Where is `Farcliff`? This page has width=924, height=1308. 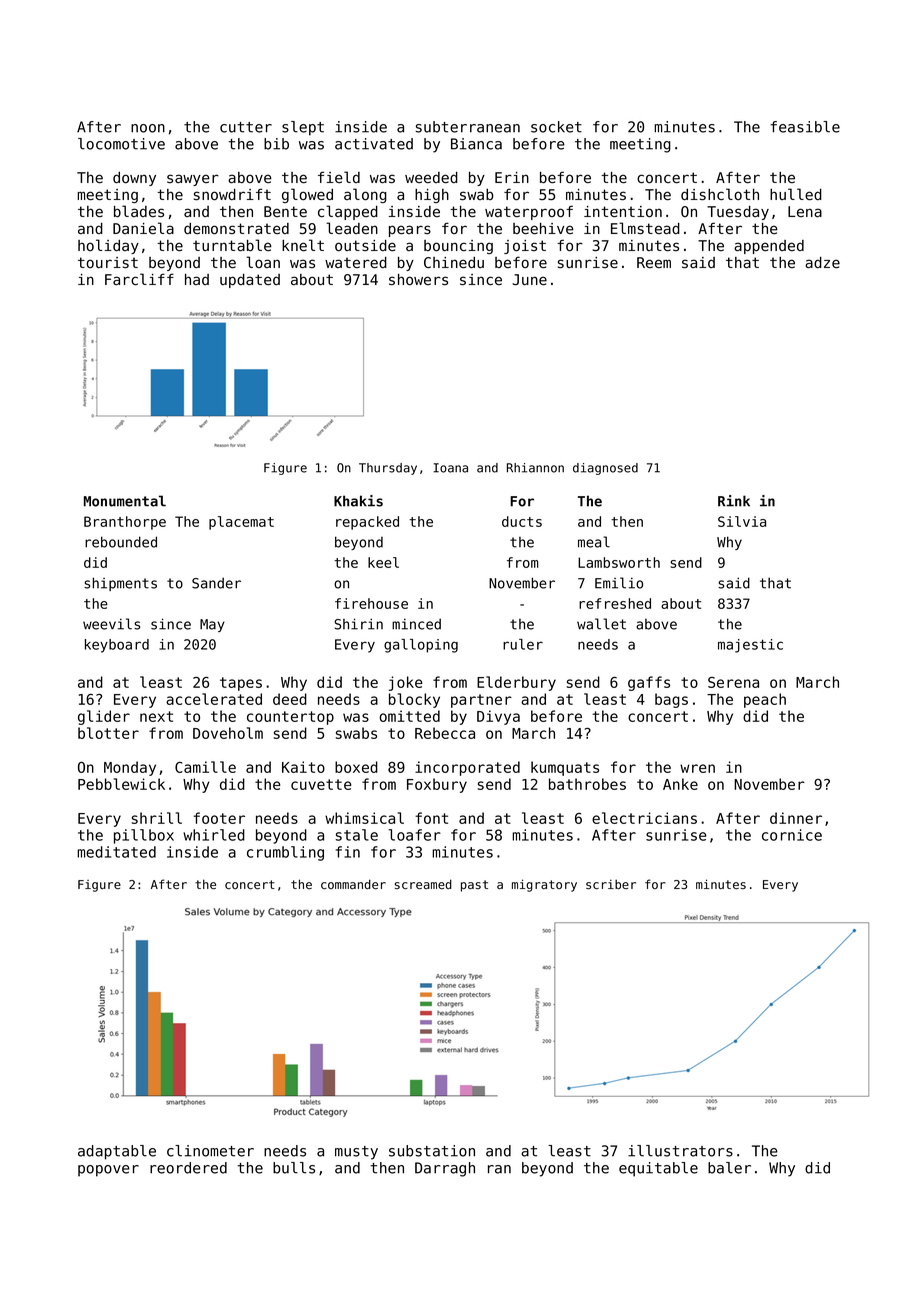
Farcliff is located at coordinates (139, 279).
